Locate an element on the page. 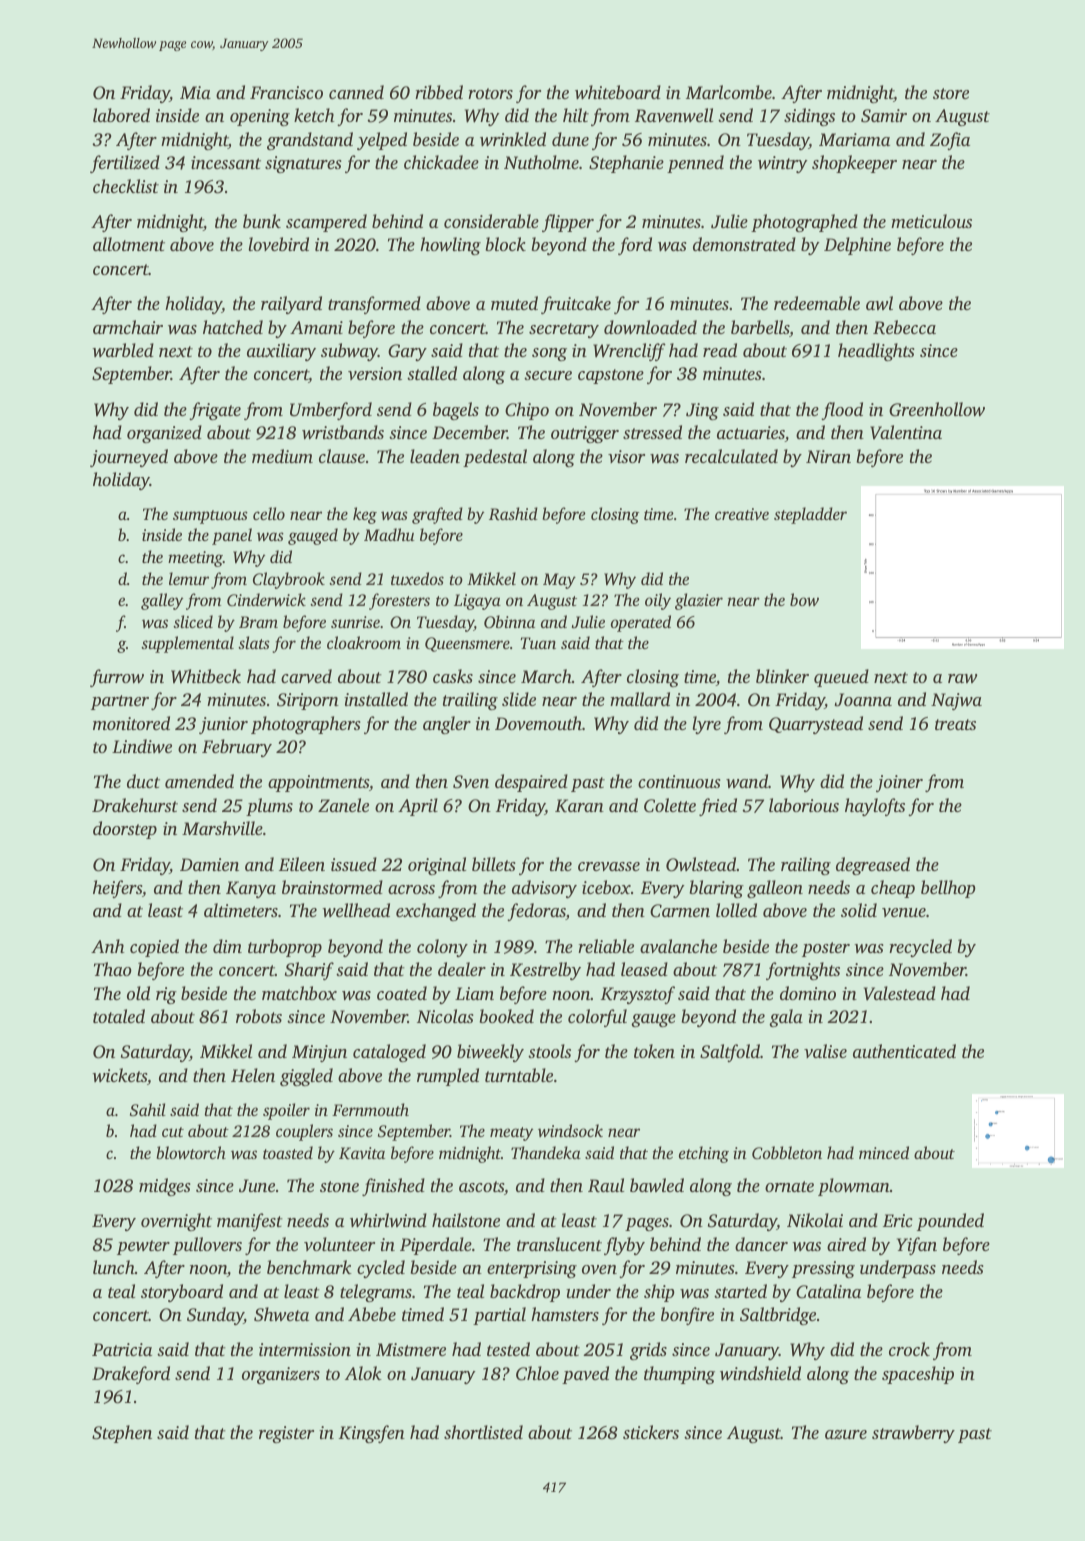 The width and height of the page is (1085, 1541). considerable is located at coordinates (491, 221).
